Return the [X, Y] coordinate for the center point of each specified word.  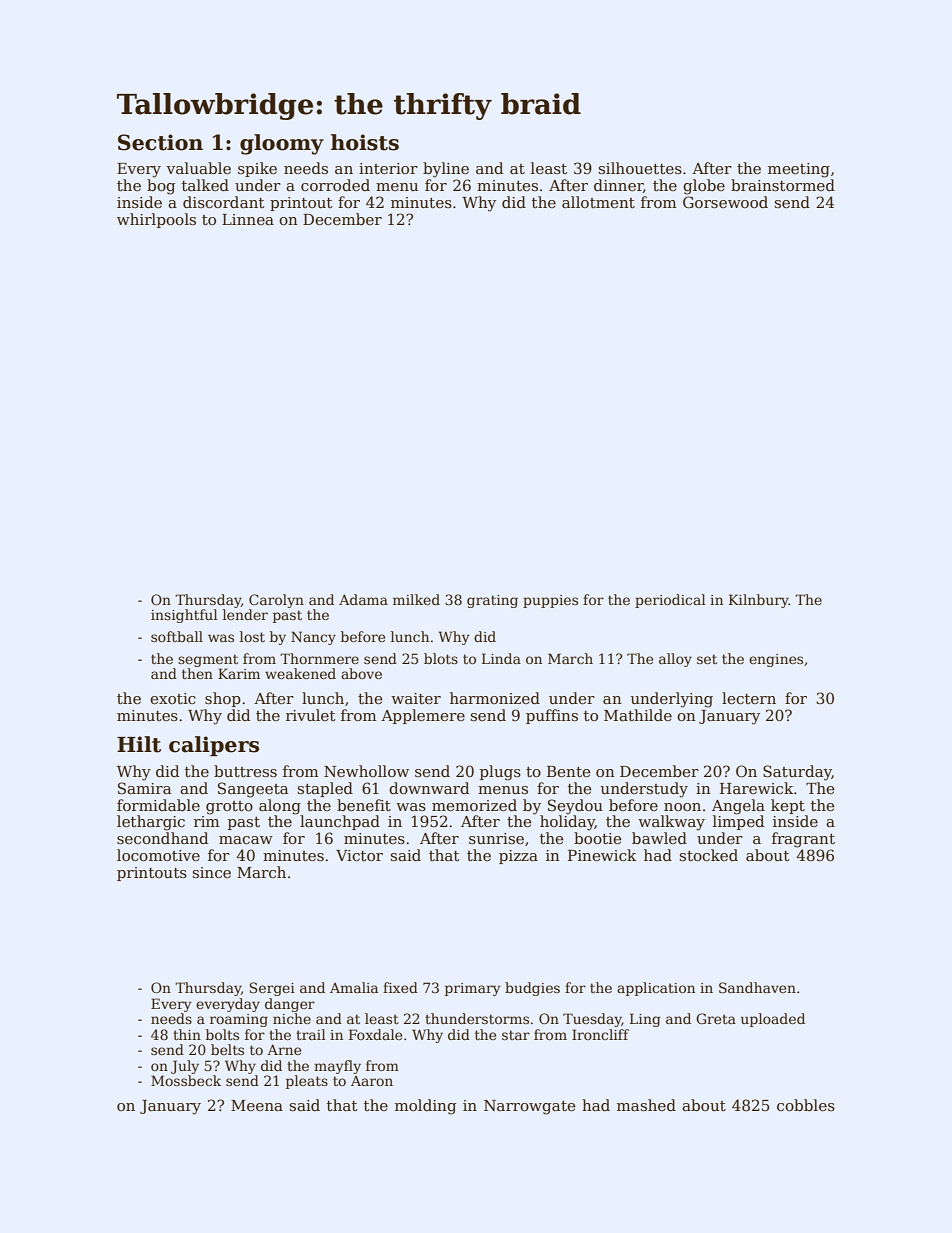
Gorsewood [725, 202]
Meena [257, 1105]
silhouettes [640, 168]
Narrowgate [530, 1107]
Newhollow [366, 771]
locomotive [158, 855]
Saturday [797, 773]
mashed [646, 1105]
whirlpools [156, 220]
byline [446, 170]
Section [160, 142]
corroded [335, 185]
